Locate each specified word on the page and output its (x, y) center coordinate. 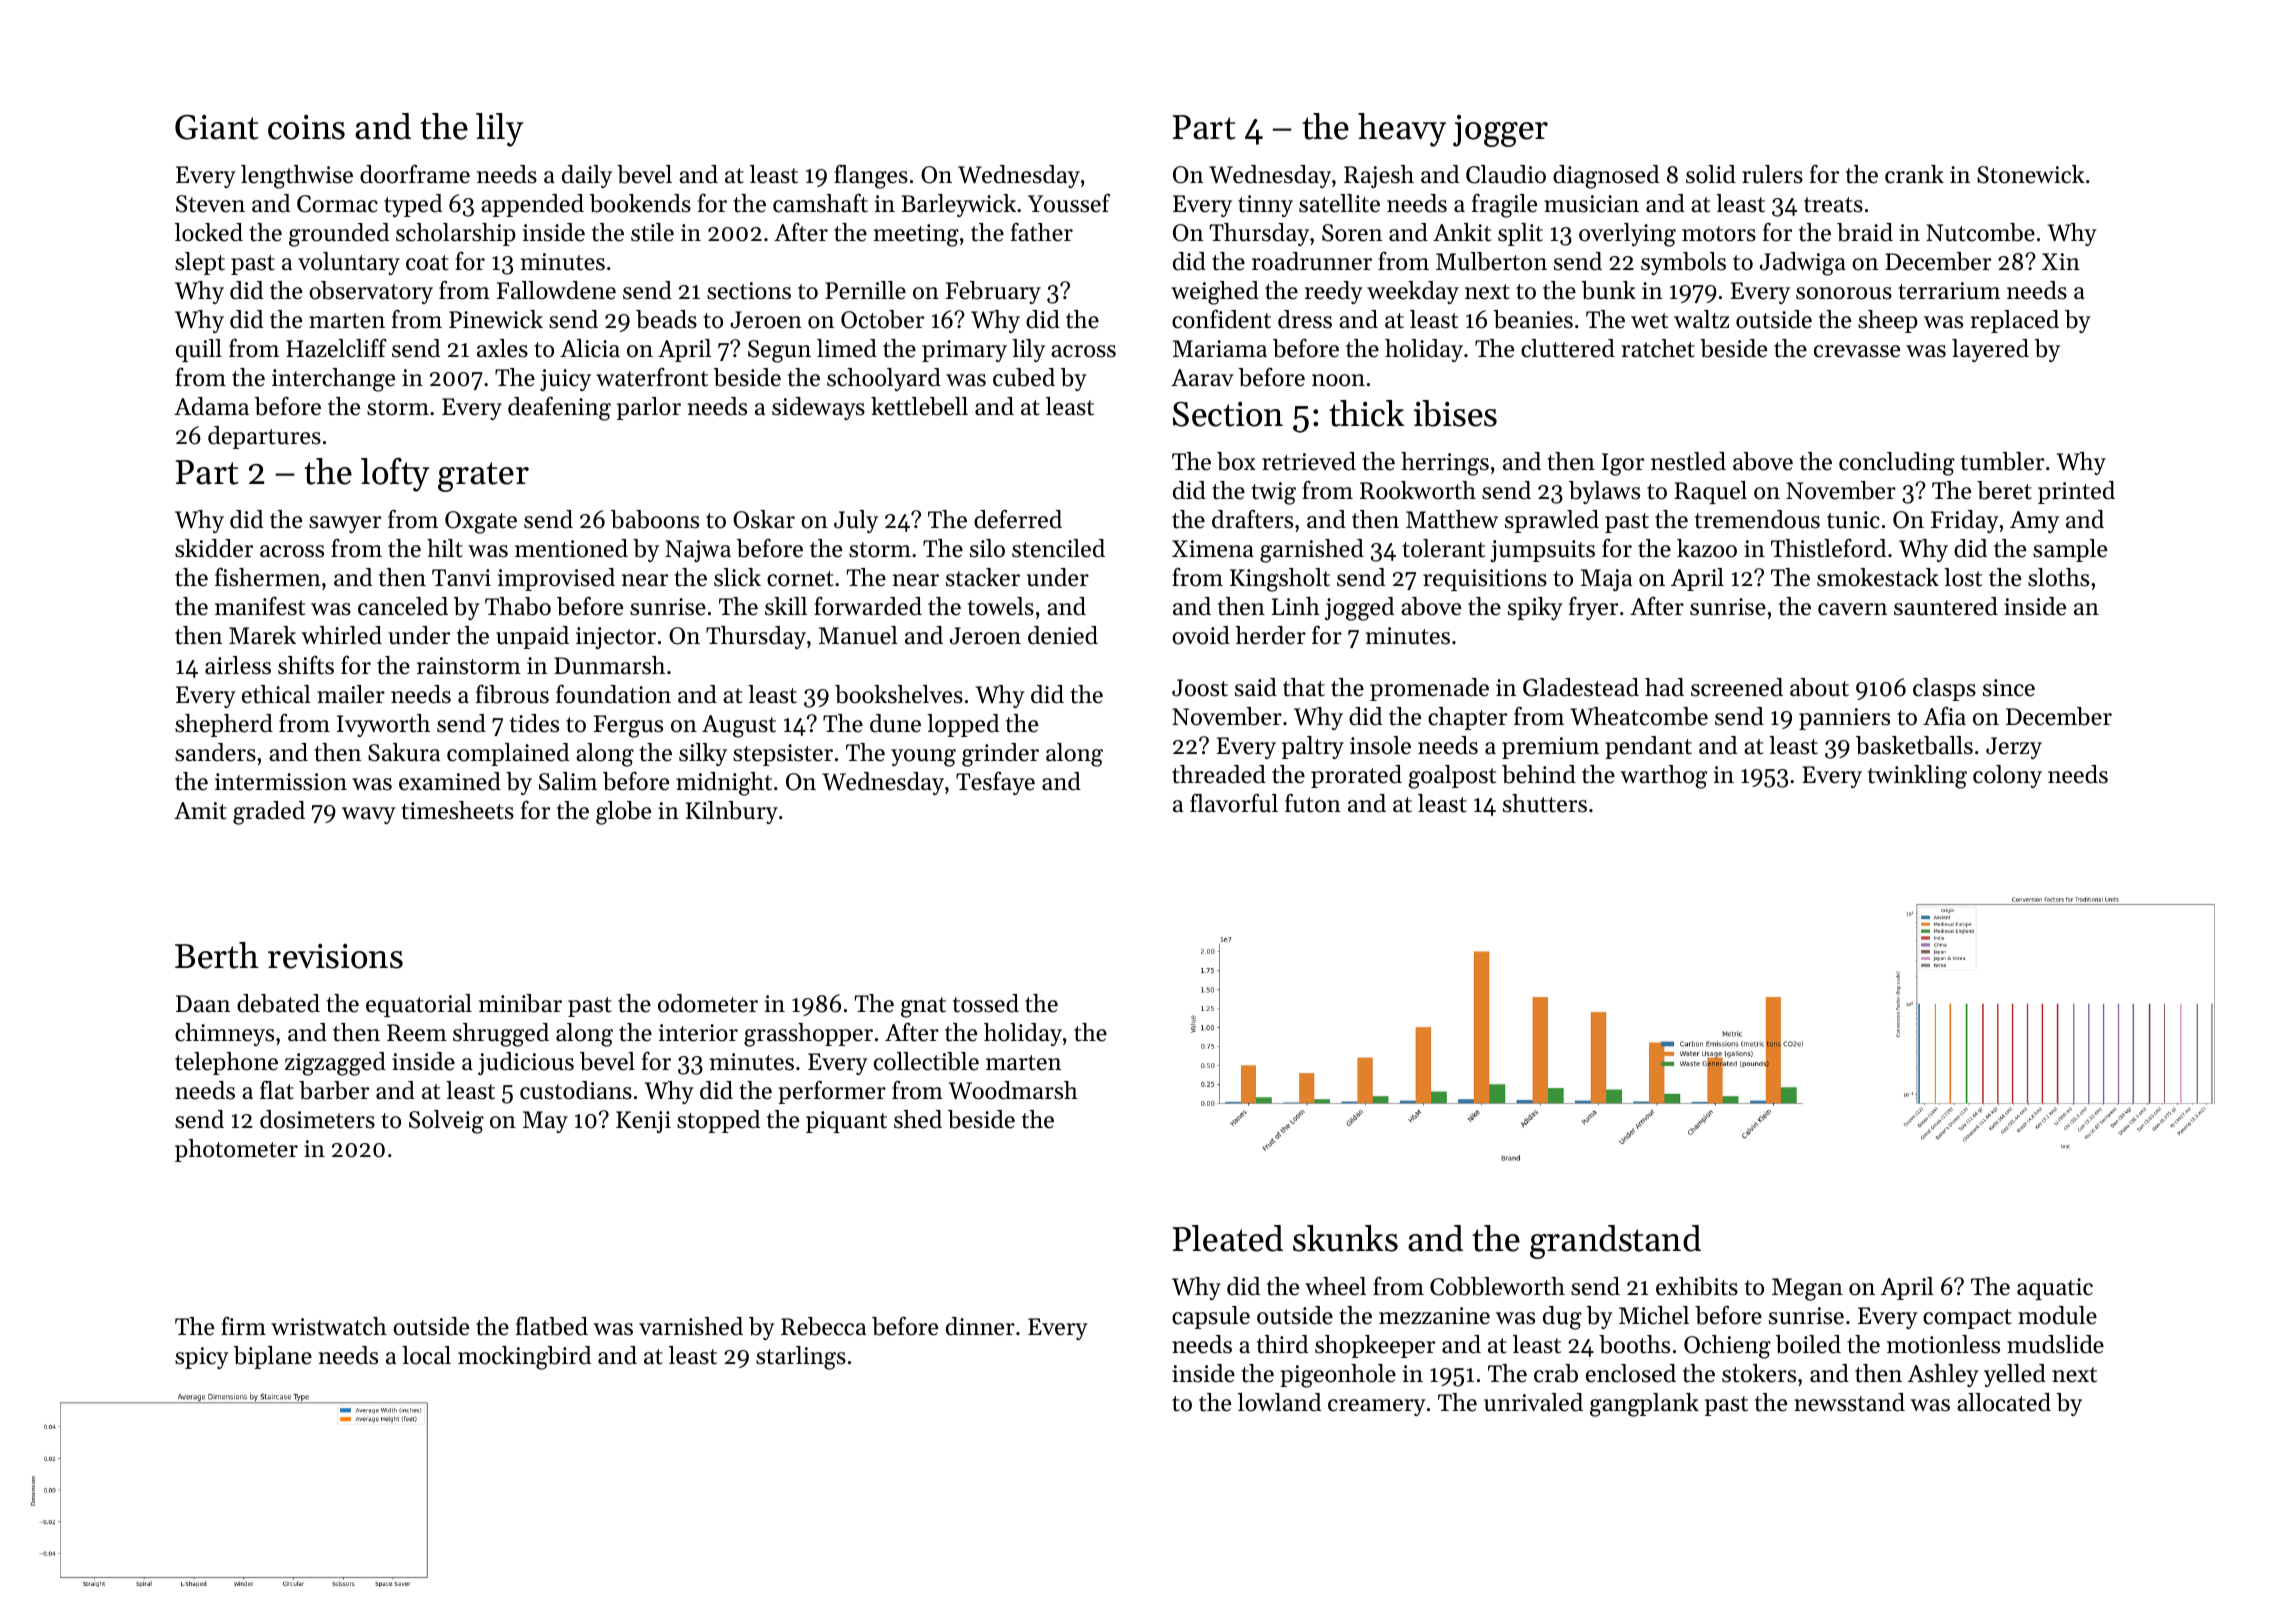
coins (306, 127)
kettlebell (919, 406)
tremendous (1757, 519)
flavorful (1234, 803)
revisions (335, 956)
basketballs (1914, 745)
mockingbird (524, 1358)
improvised (556, 579)
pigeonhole (1338, 1376)
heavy (1402, 130)
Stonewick (2031, 174)
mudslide (2055, 1344)
